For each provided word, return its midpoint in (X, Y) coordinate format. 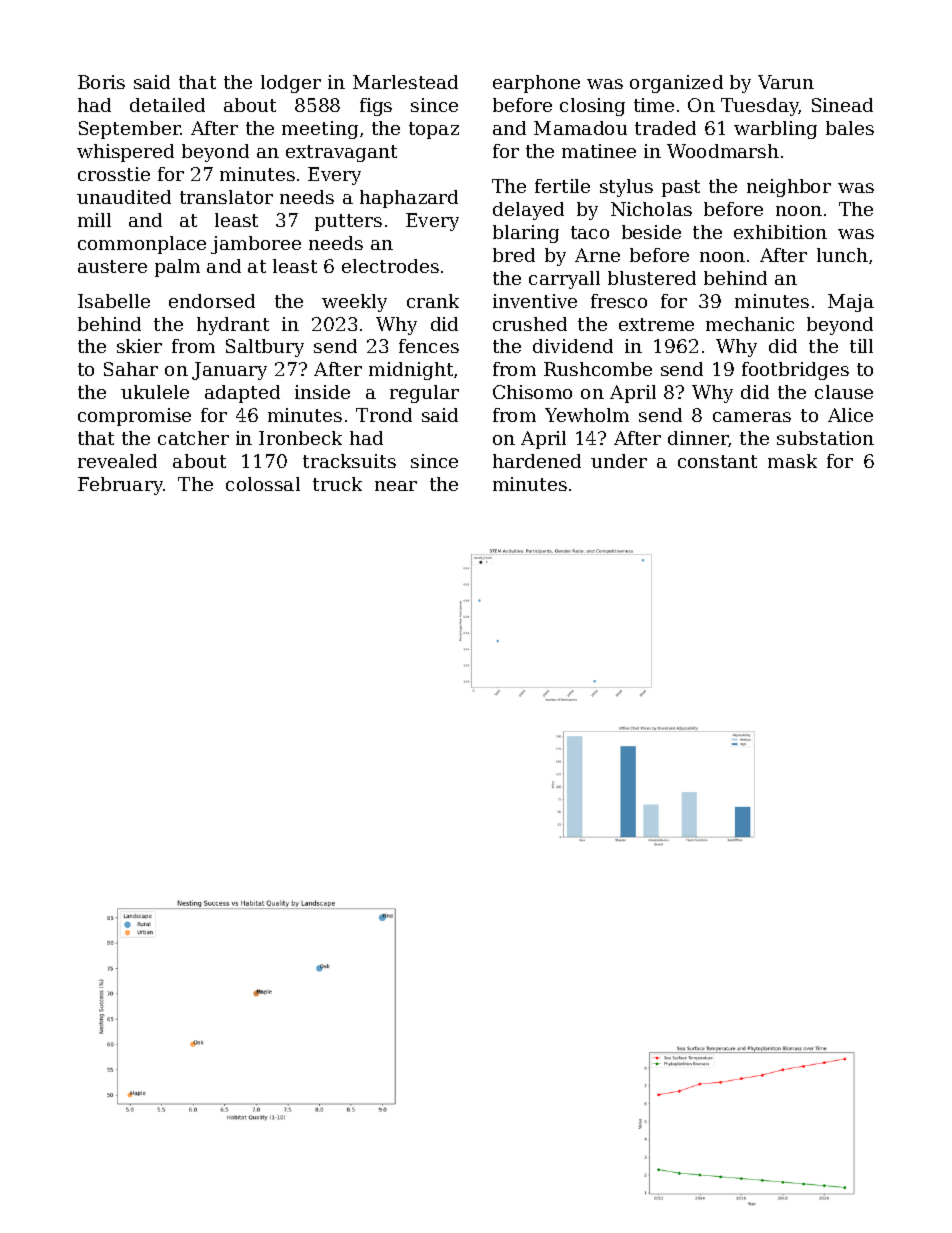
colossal (263, 484)
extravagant (341, 153)
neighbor (789, 188)
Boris (101, 82)
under (619, 461)
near (396, 486)
